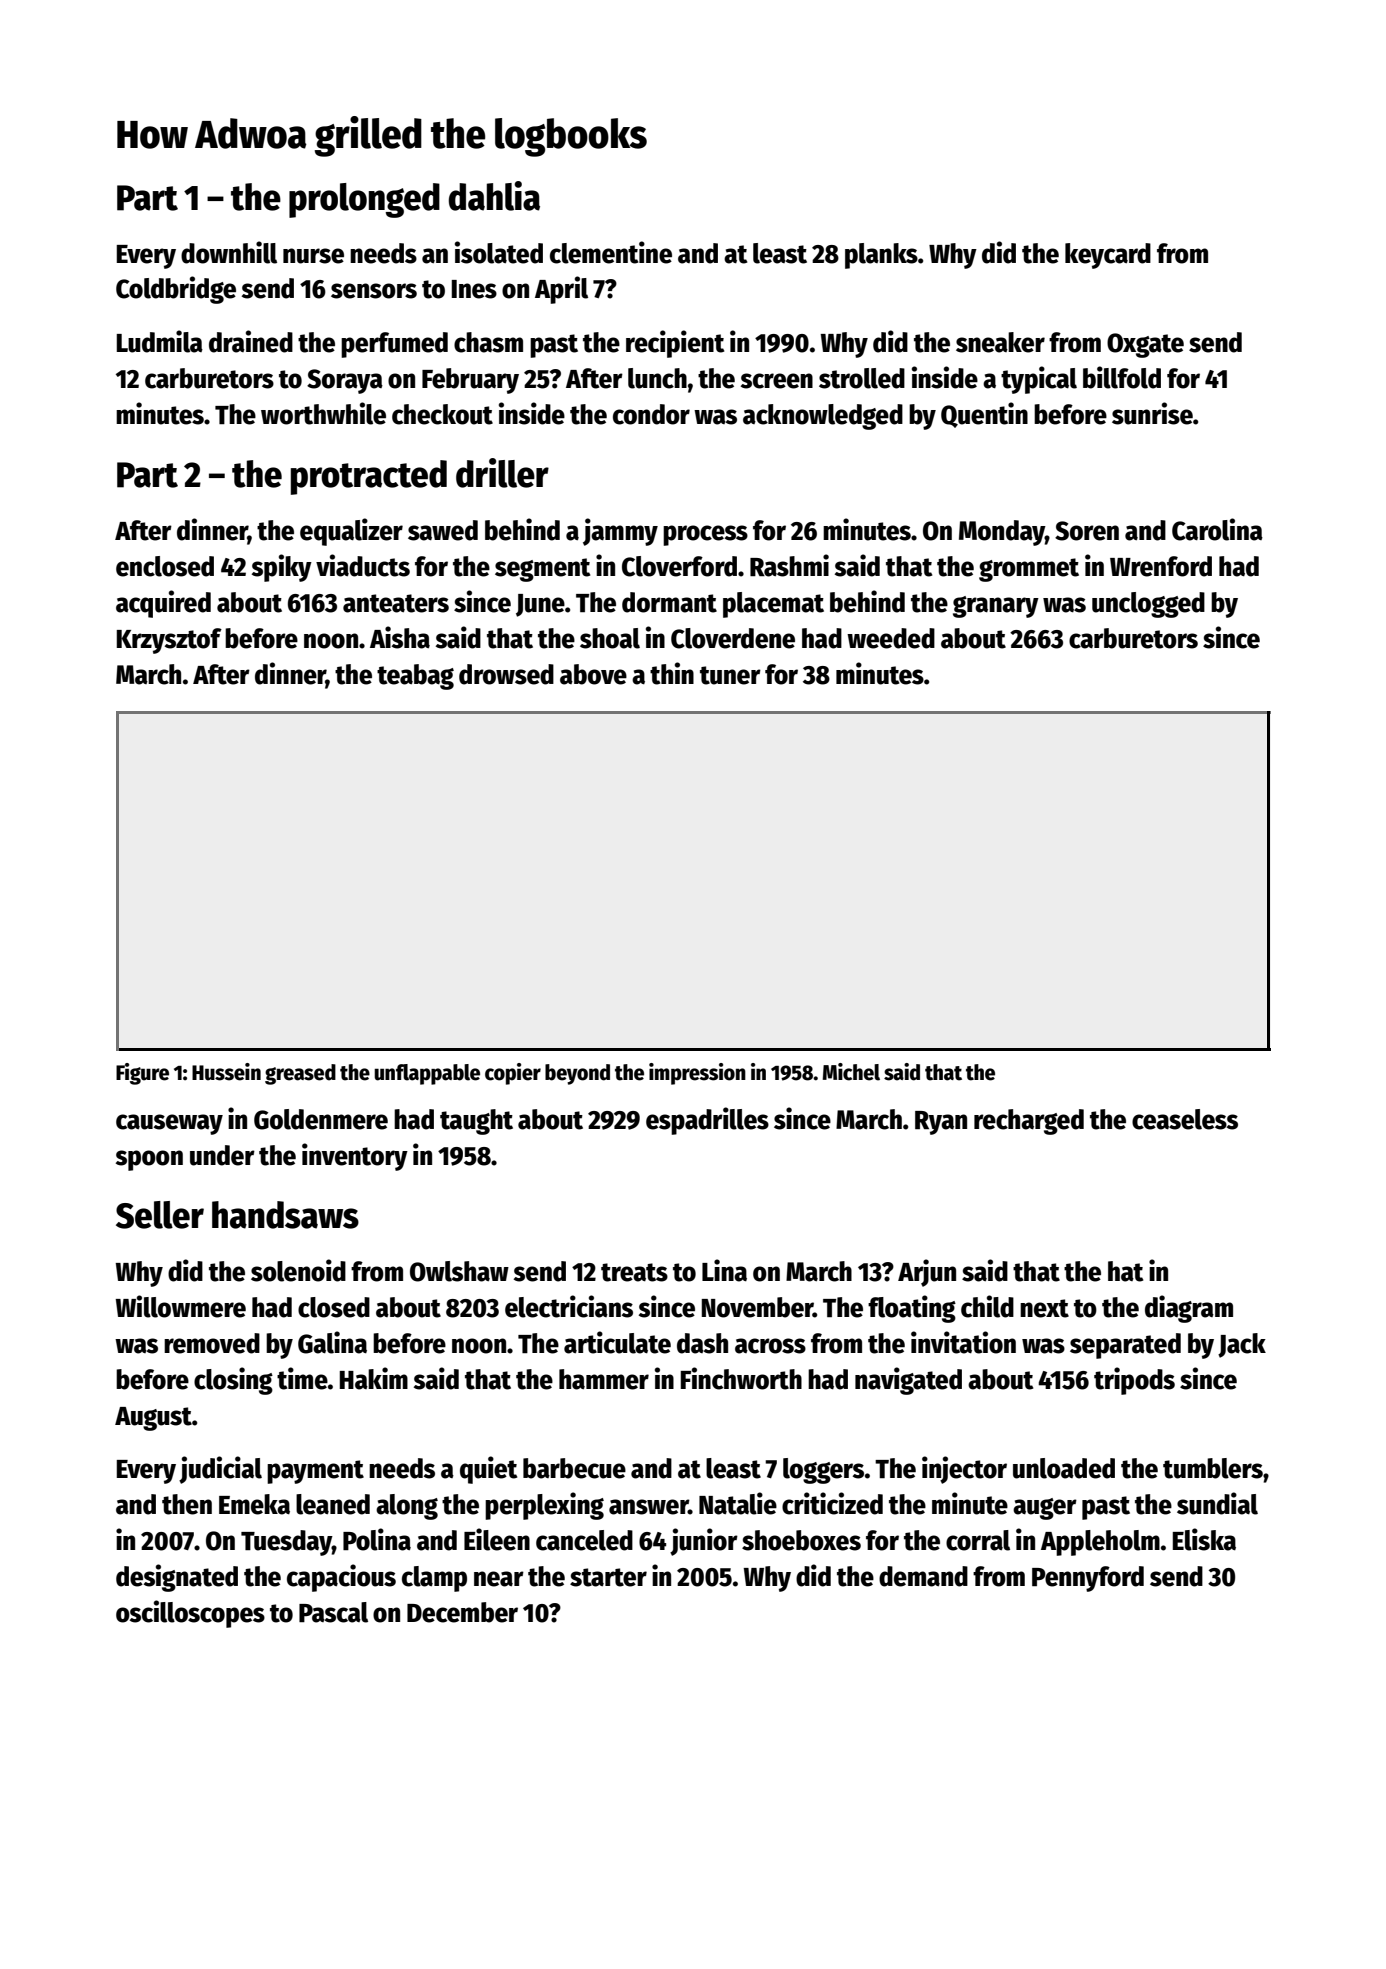 Image resolution: width=1386 pixels, height=1969 pixels. Describe the element at coordinates (757, 1307) in the page. I see `November` at that location.
